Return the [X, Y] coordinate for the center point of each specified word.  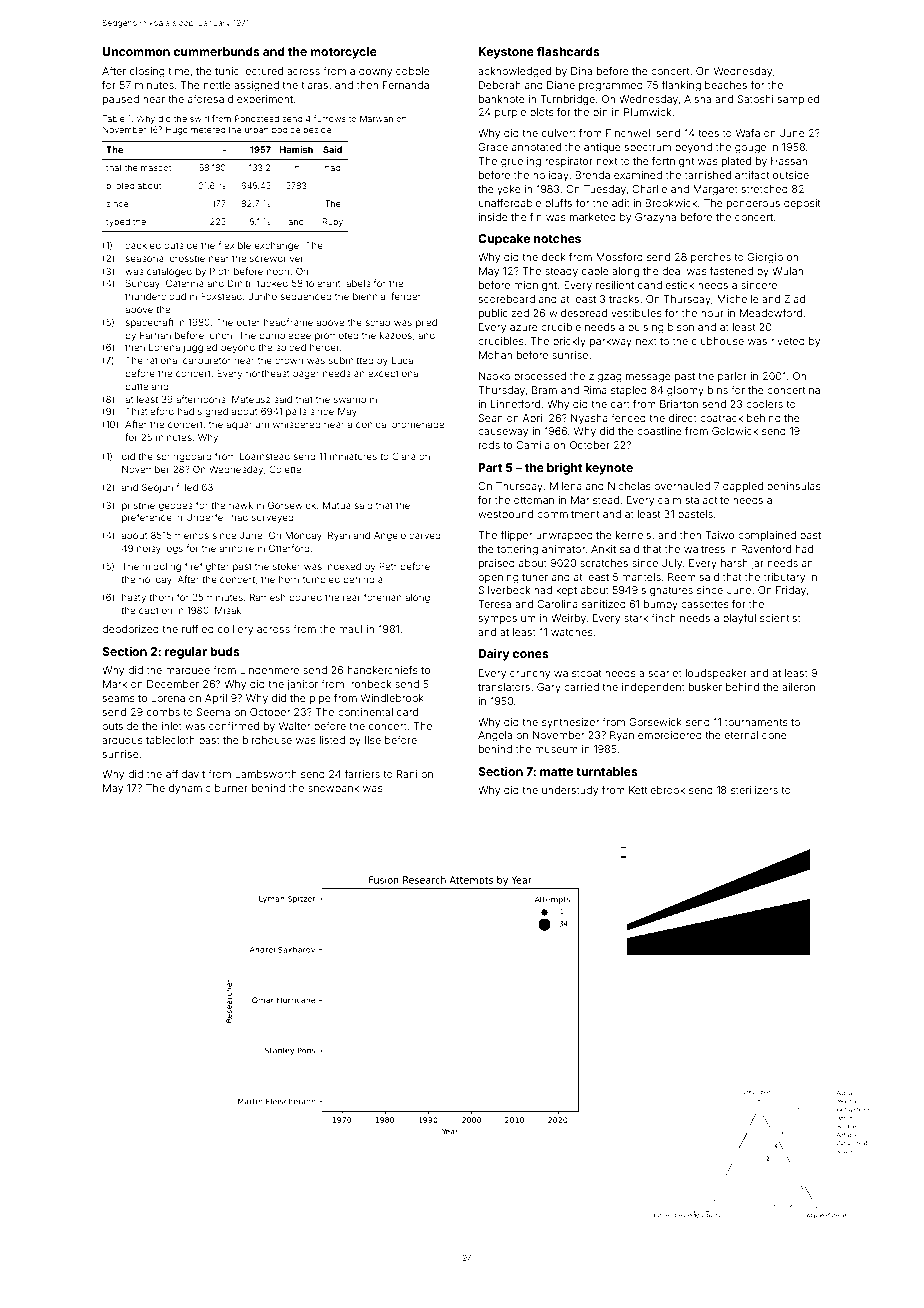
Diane [561, 85]
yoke [509, 190]
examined [638, 175]
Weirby [568, 619]
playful [739, 619]
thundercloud [155, 296]
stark [636, 618]
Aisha [697, 99]
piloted [120, 186]
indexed [343, 566]
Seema [213, 712]
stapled [629, 391]
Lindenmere [269, 670]
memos [192, 536]
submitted [351, 360]
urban [257, 130]
